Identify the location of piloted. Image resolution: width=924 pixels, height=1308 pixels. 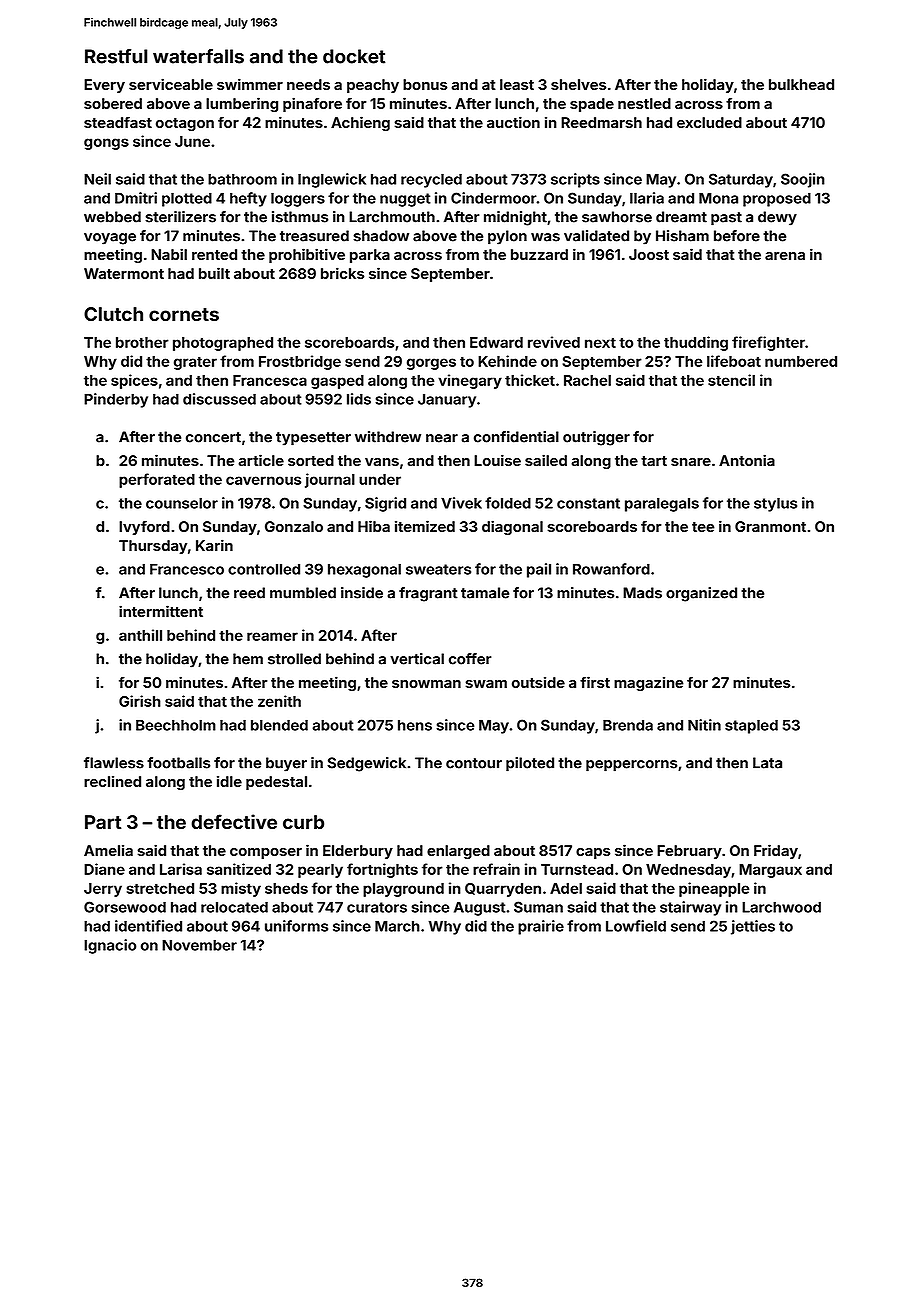
(530, 764).
